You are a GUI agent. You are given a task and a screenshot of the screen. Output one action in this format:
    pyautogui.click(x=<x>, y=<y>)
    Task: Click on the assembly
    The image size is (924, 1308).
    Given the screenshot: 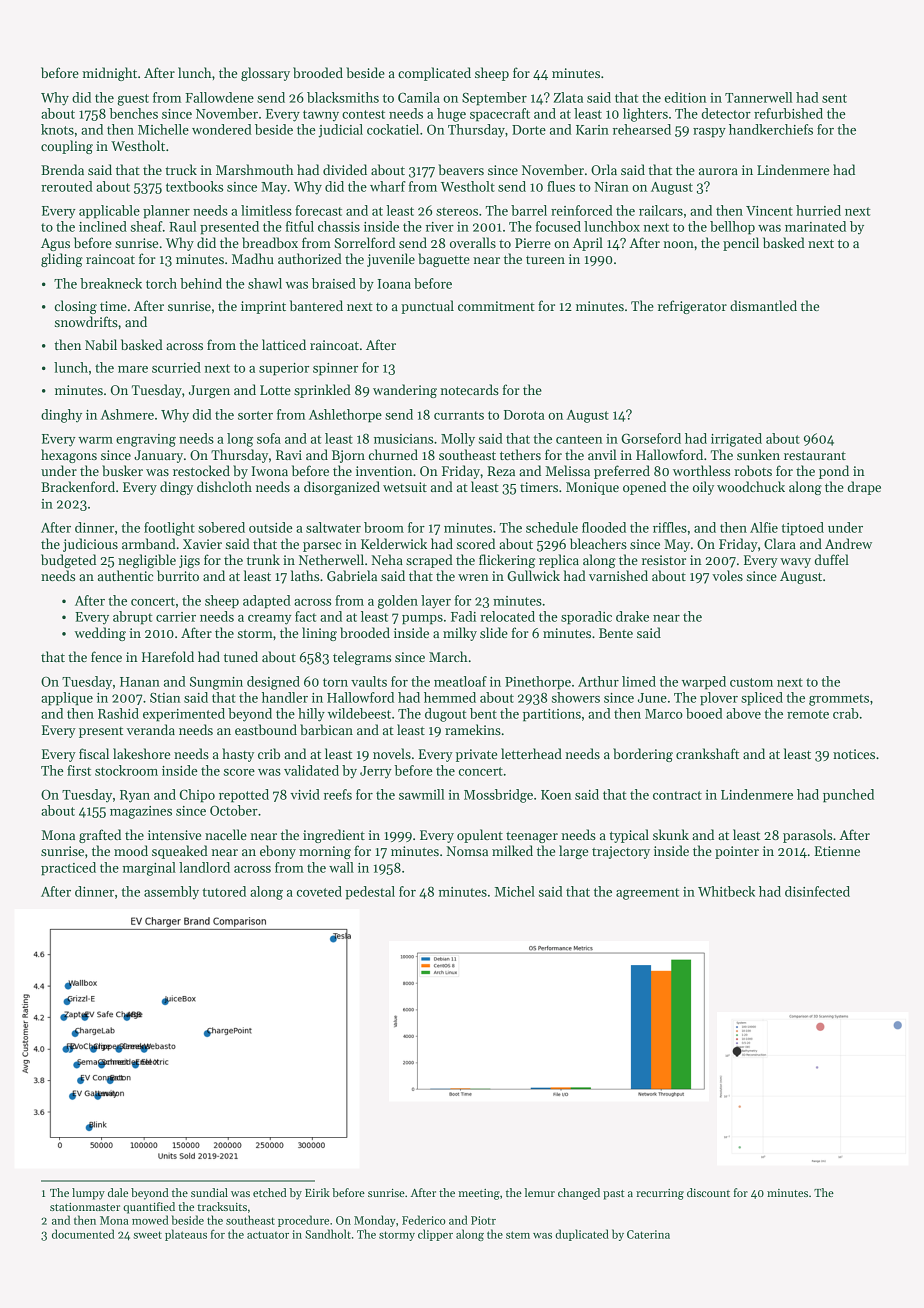 What is the action you would take?
    pyautogui.click(x=171, y=893)
